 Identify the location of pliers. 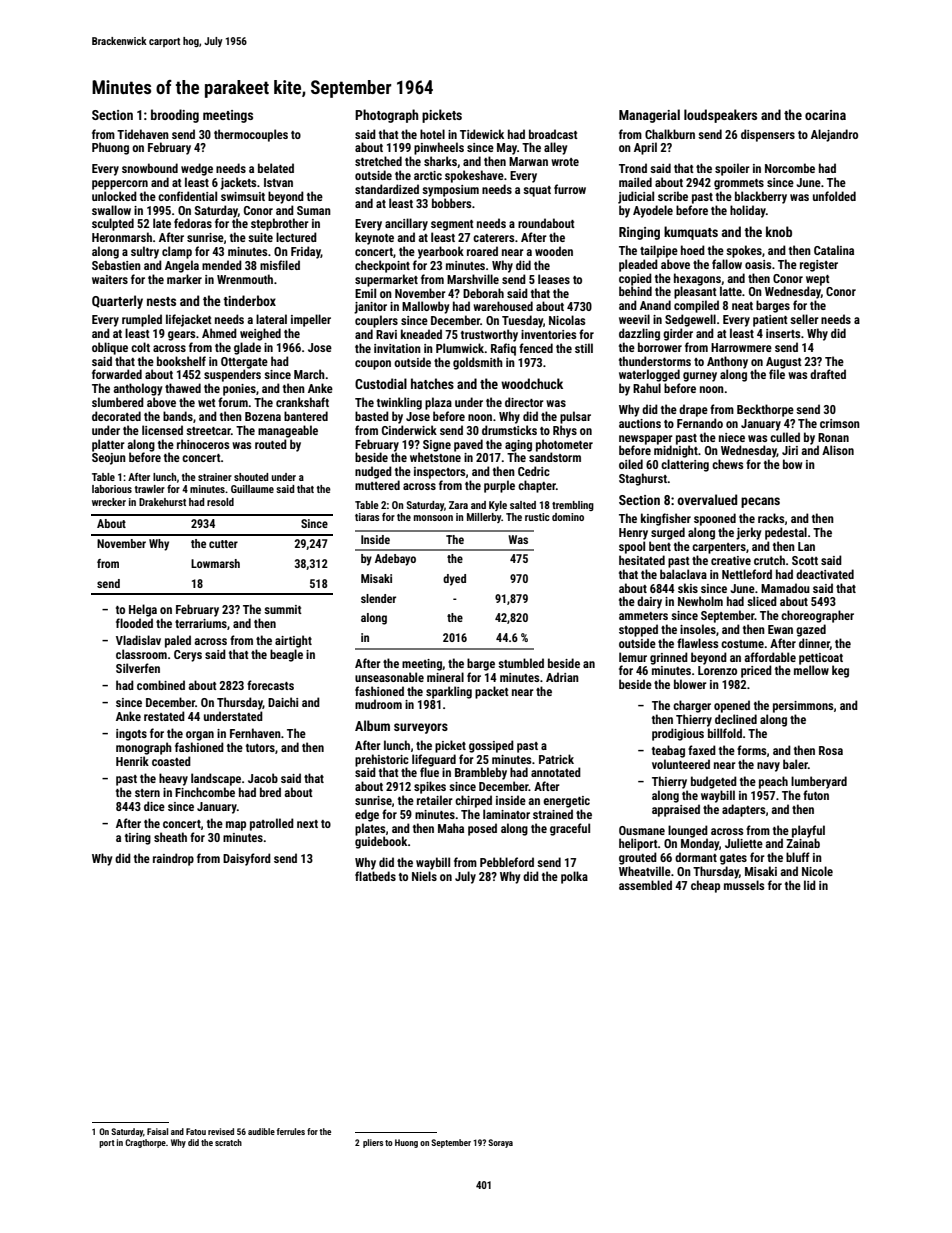
(373, 1143).
